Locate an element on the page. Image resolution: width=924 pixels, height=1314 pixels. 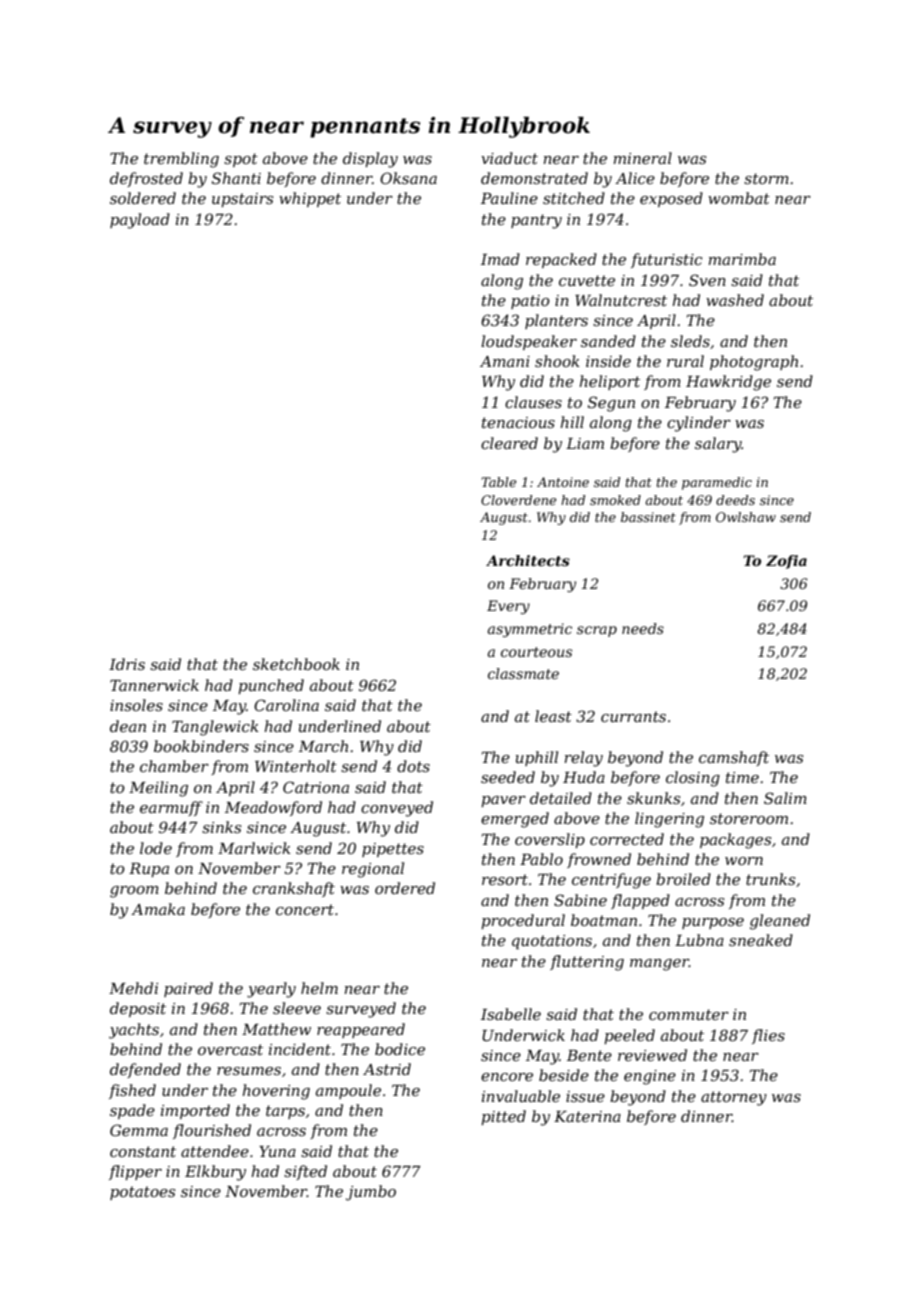
lode is located at coordinates (156, 848).
